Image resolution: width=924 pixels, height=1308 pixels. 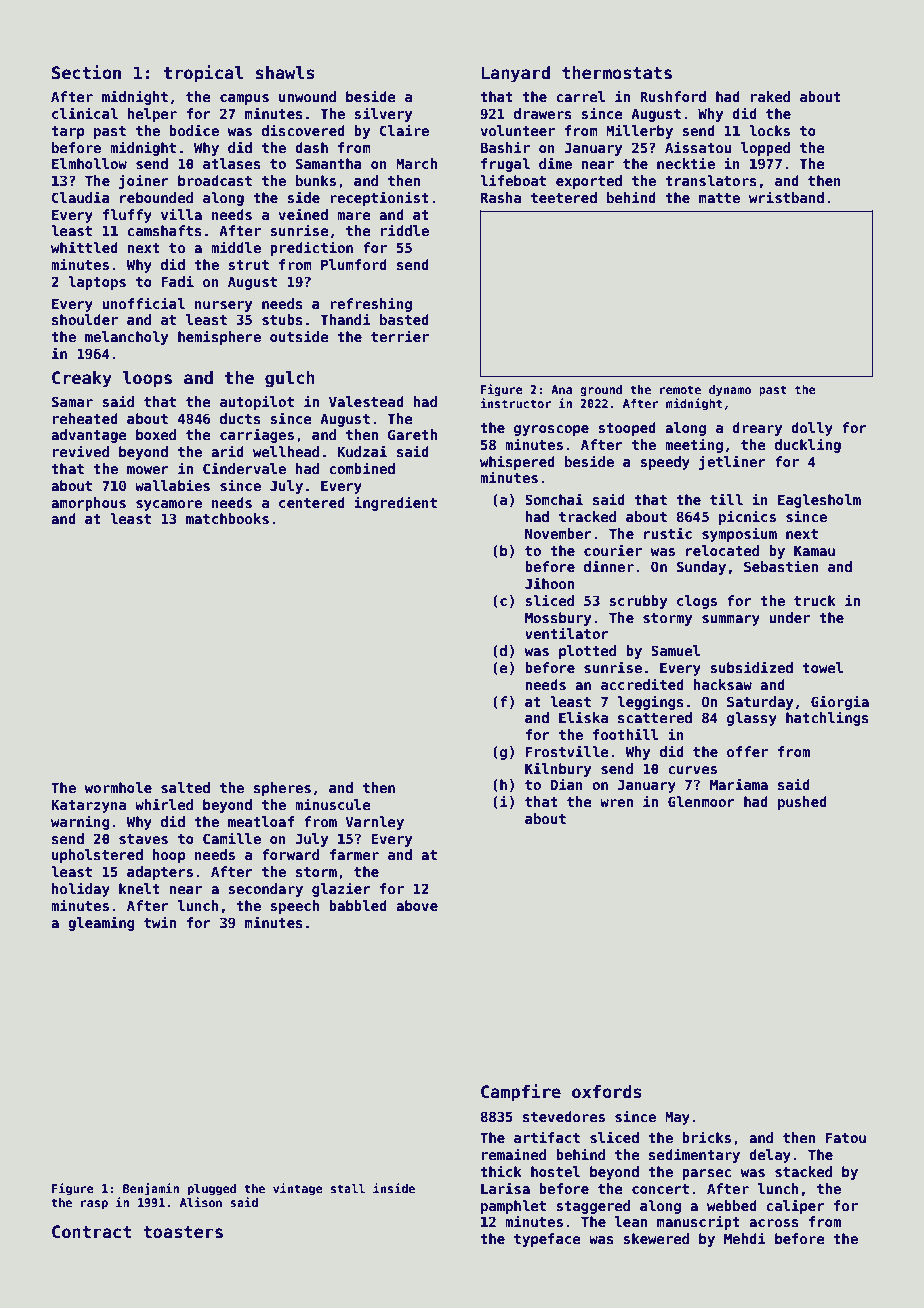 I want to click on subsidized, so click(x=752, y=667).
